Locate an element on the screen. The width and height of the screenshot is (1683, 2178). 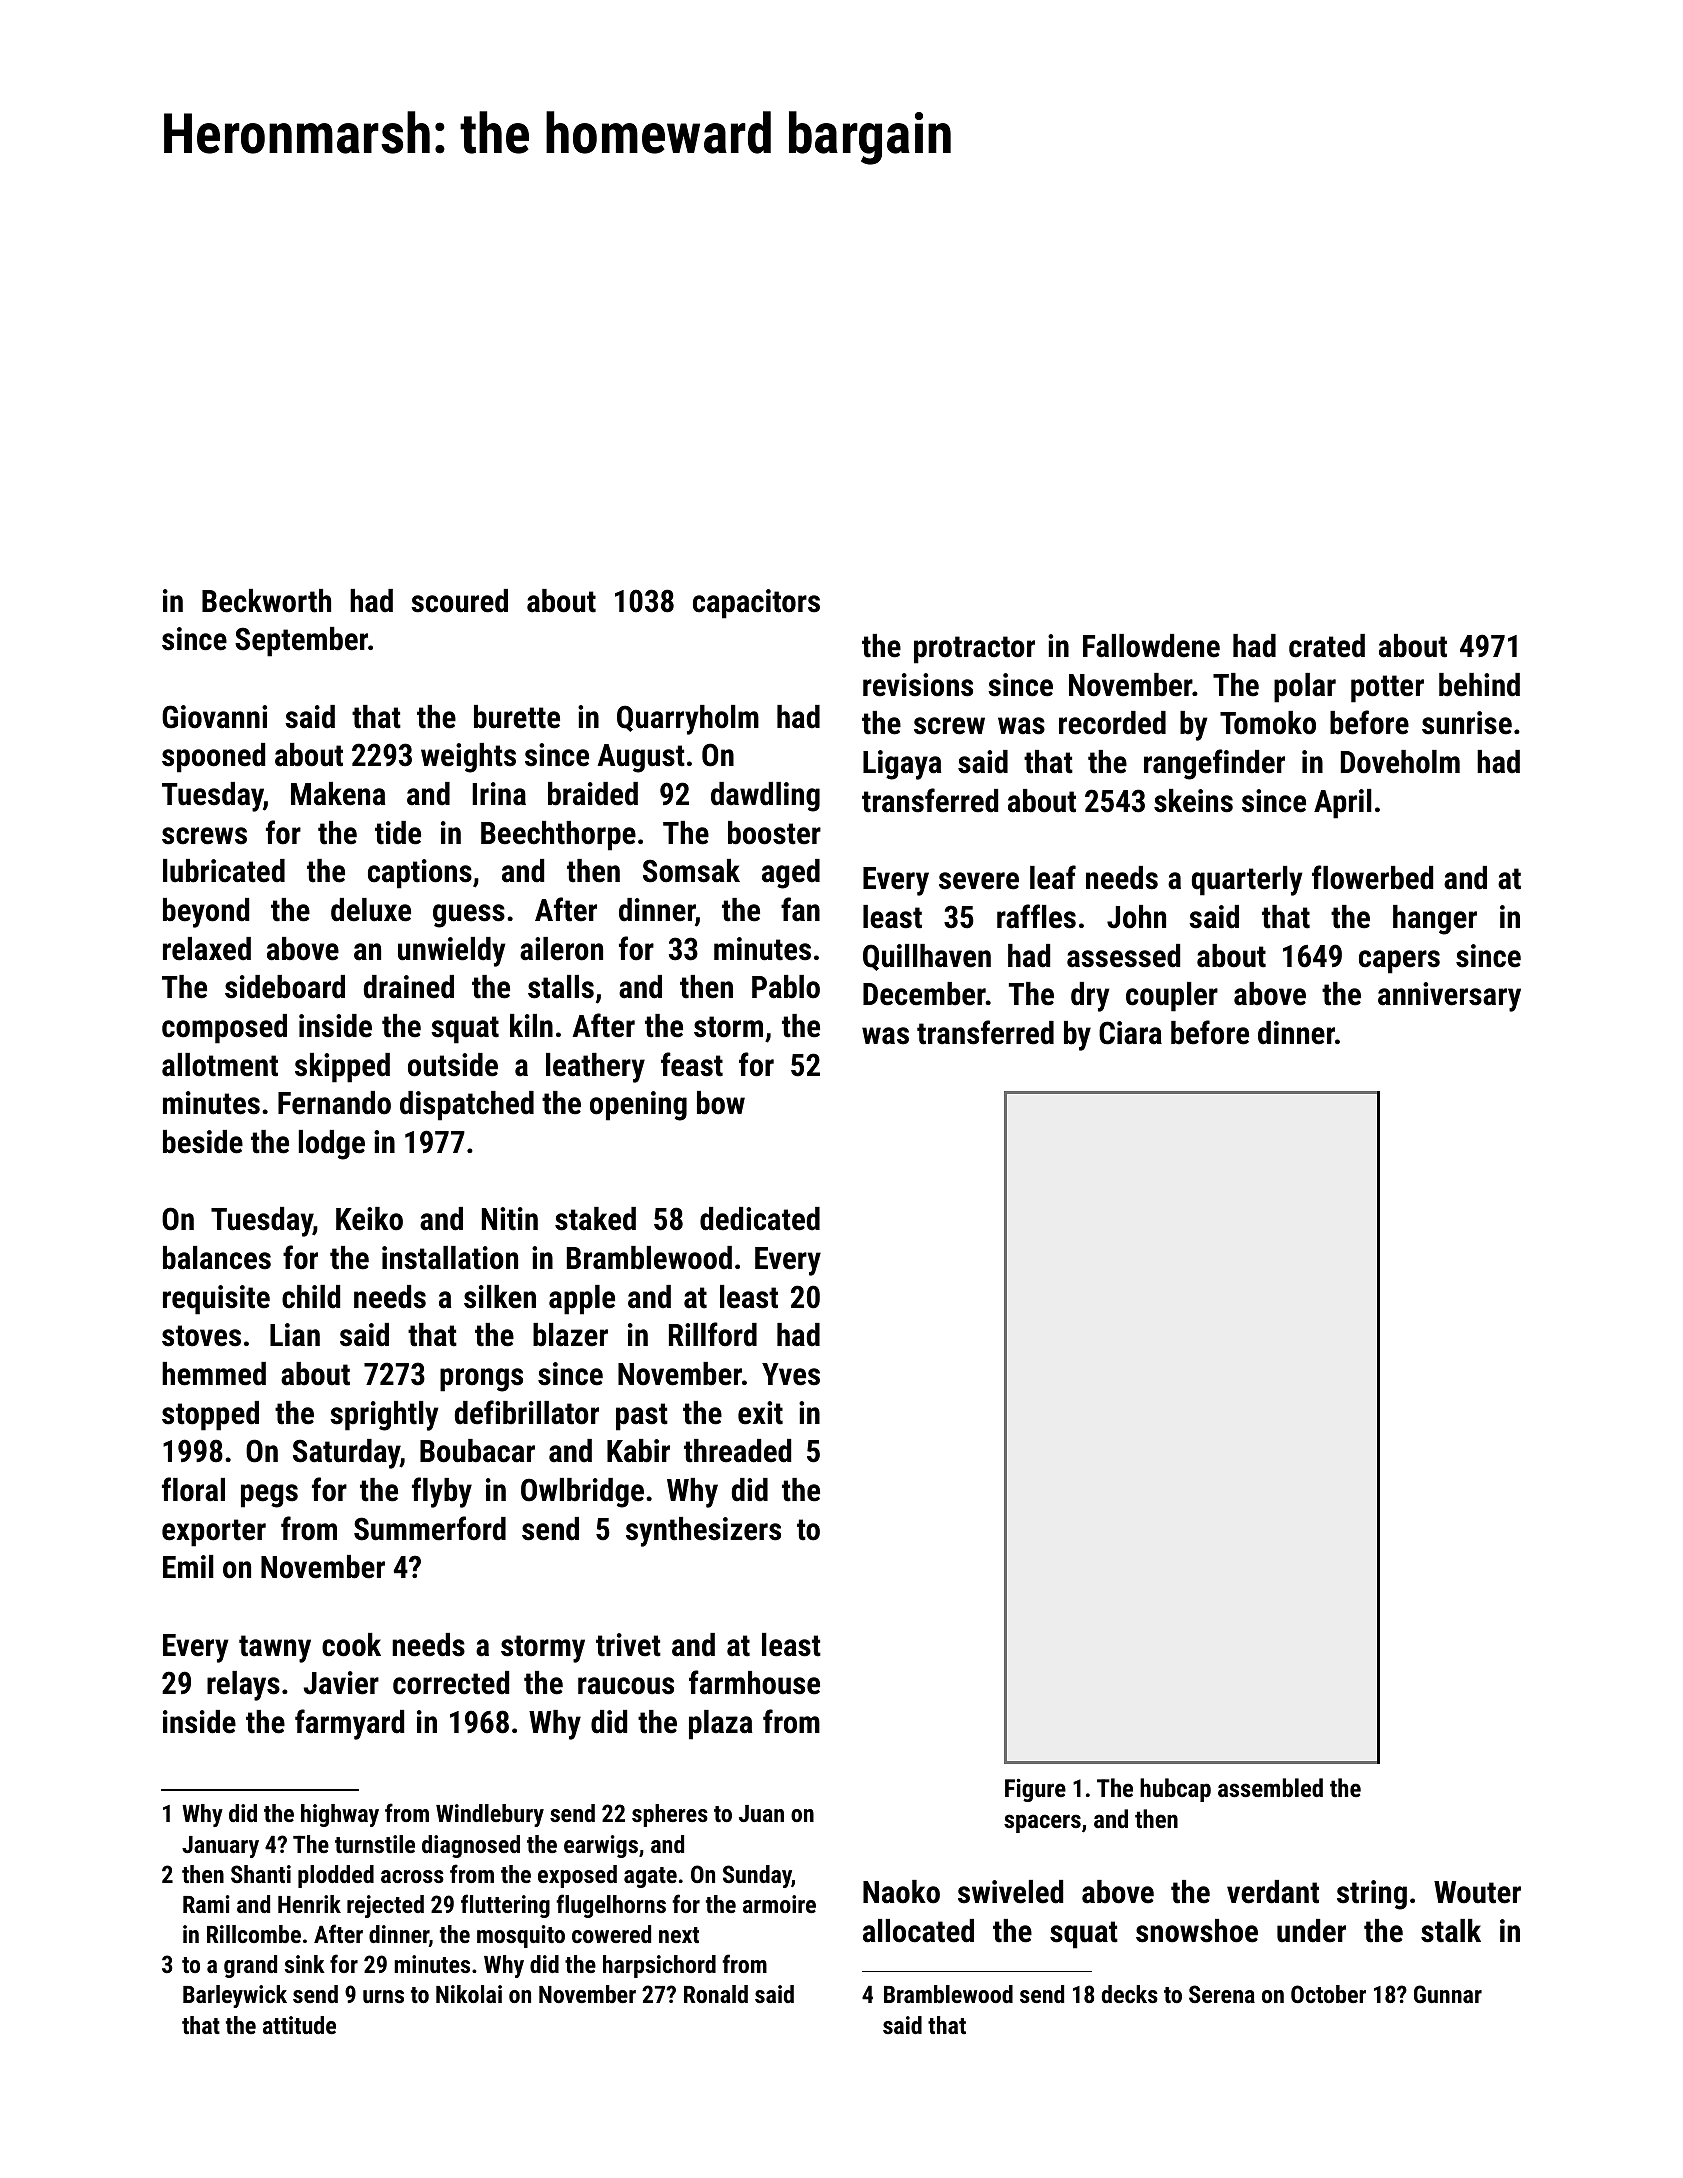
trivet is located at coordinates (628, 1645).
